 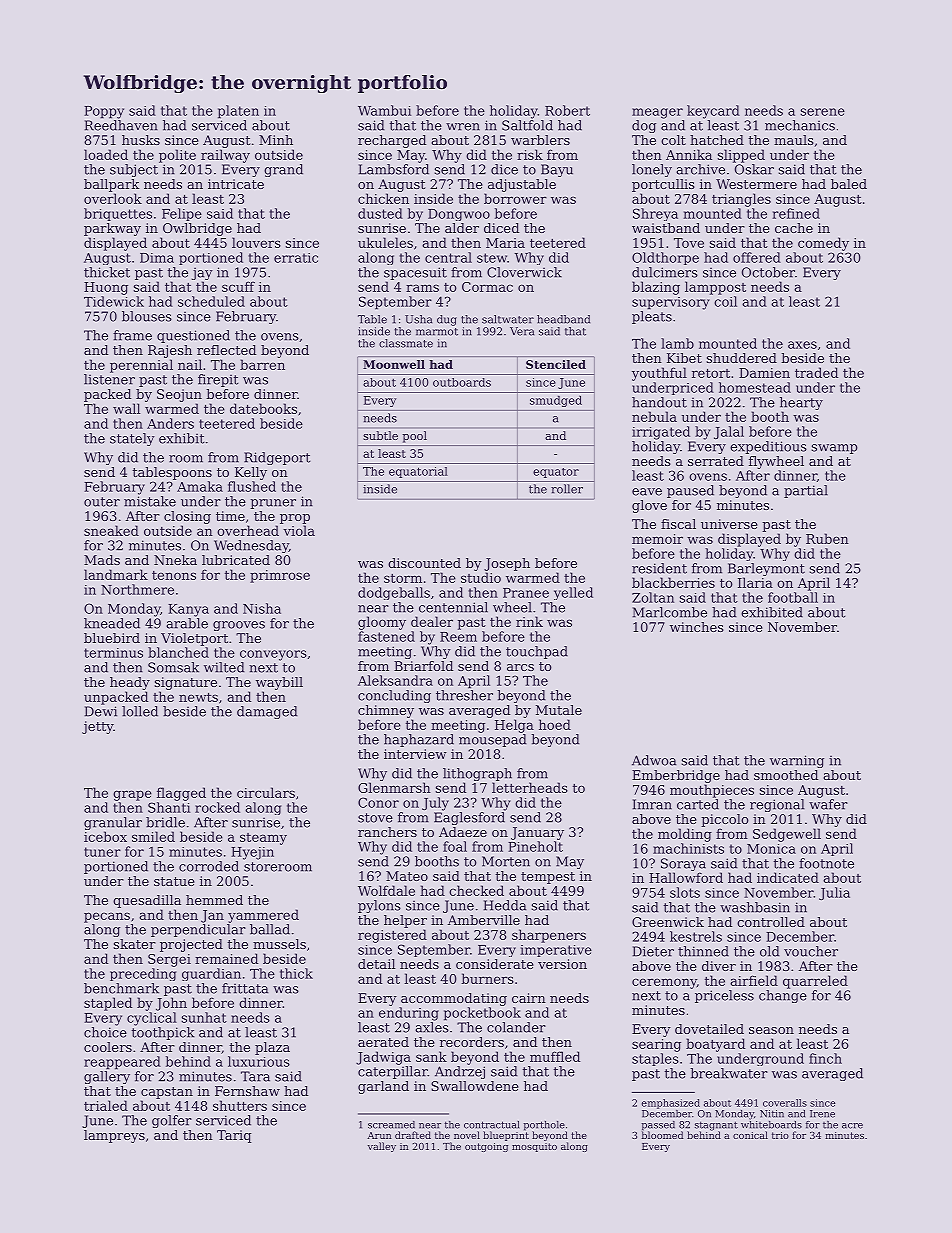 I want to click on Wambui, so click(x=384, y=110).
